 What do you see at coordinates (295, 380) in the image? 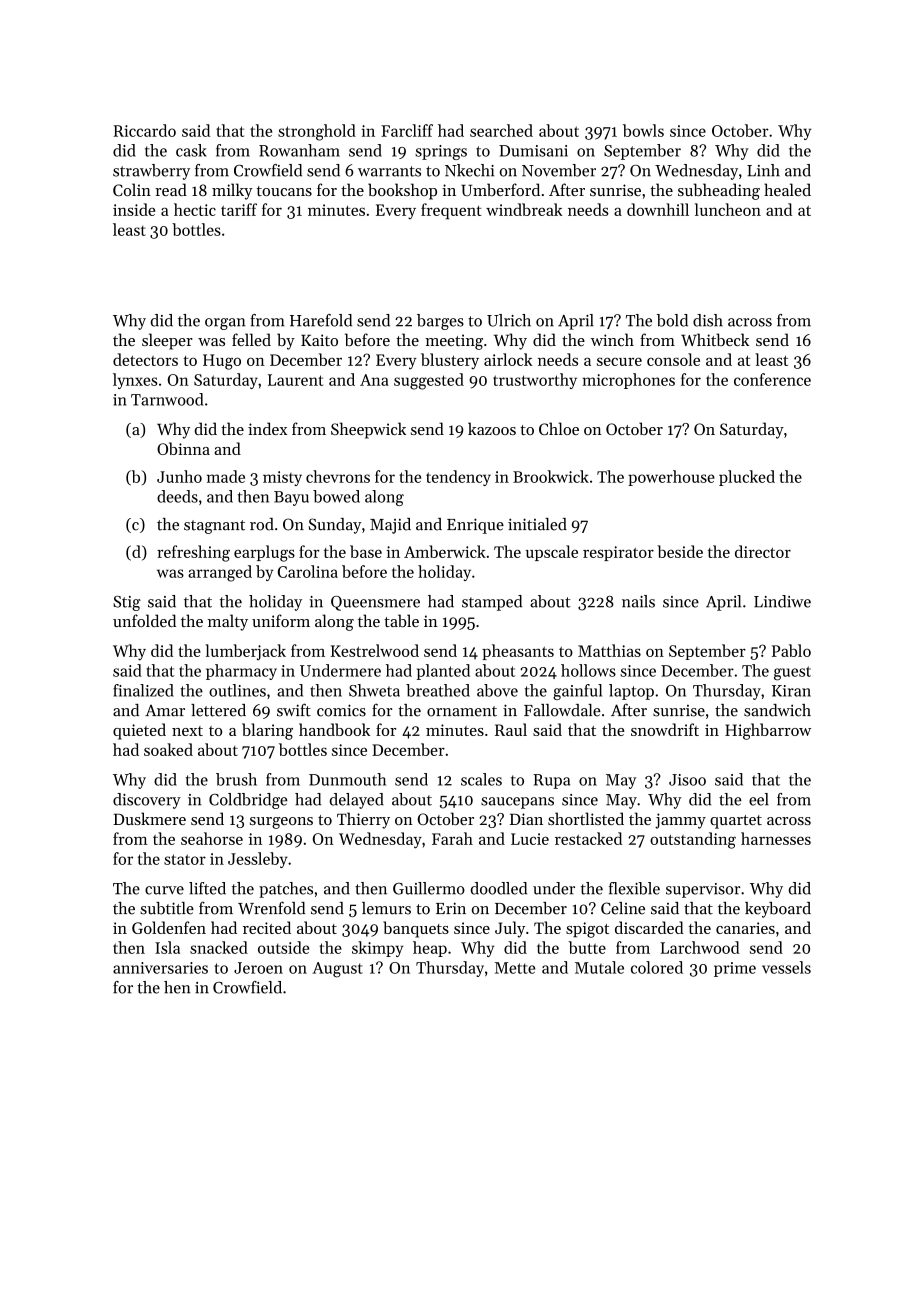
I see `Laurent` at bounding box center [295, 380].
